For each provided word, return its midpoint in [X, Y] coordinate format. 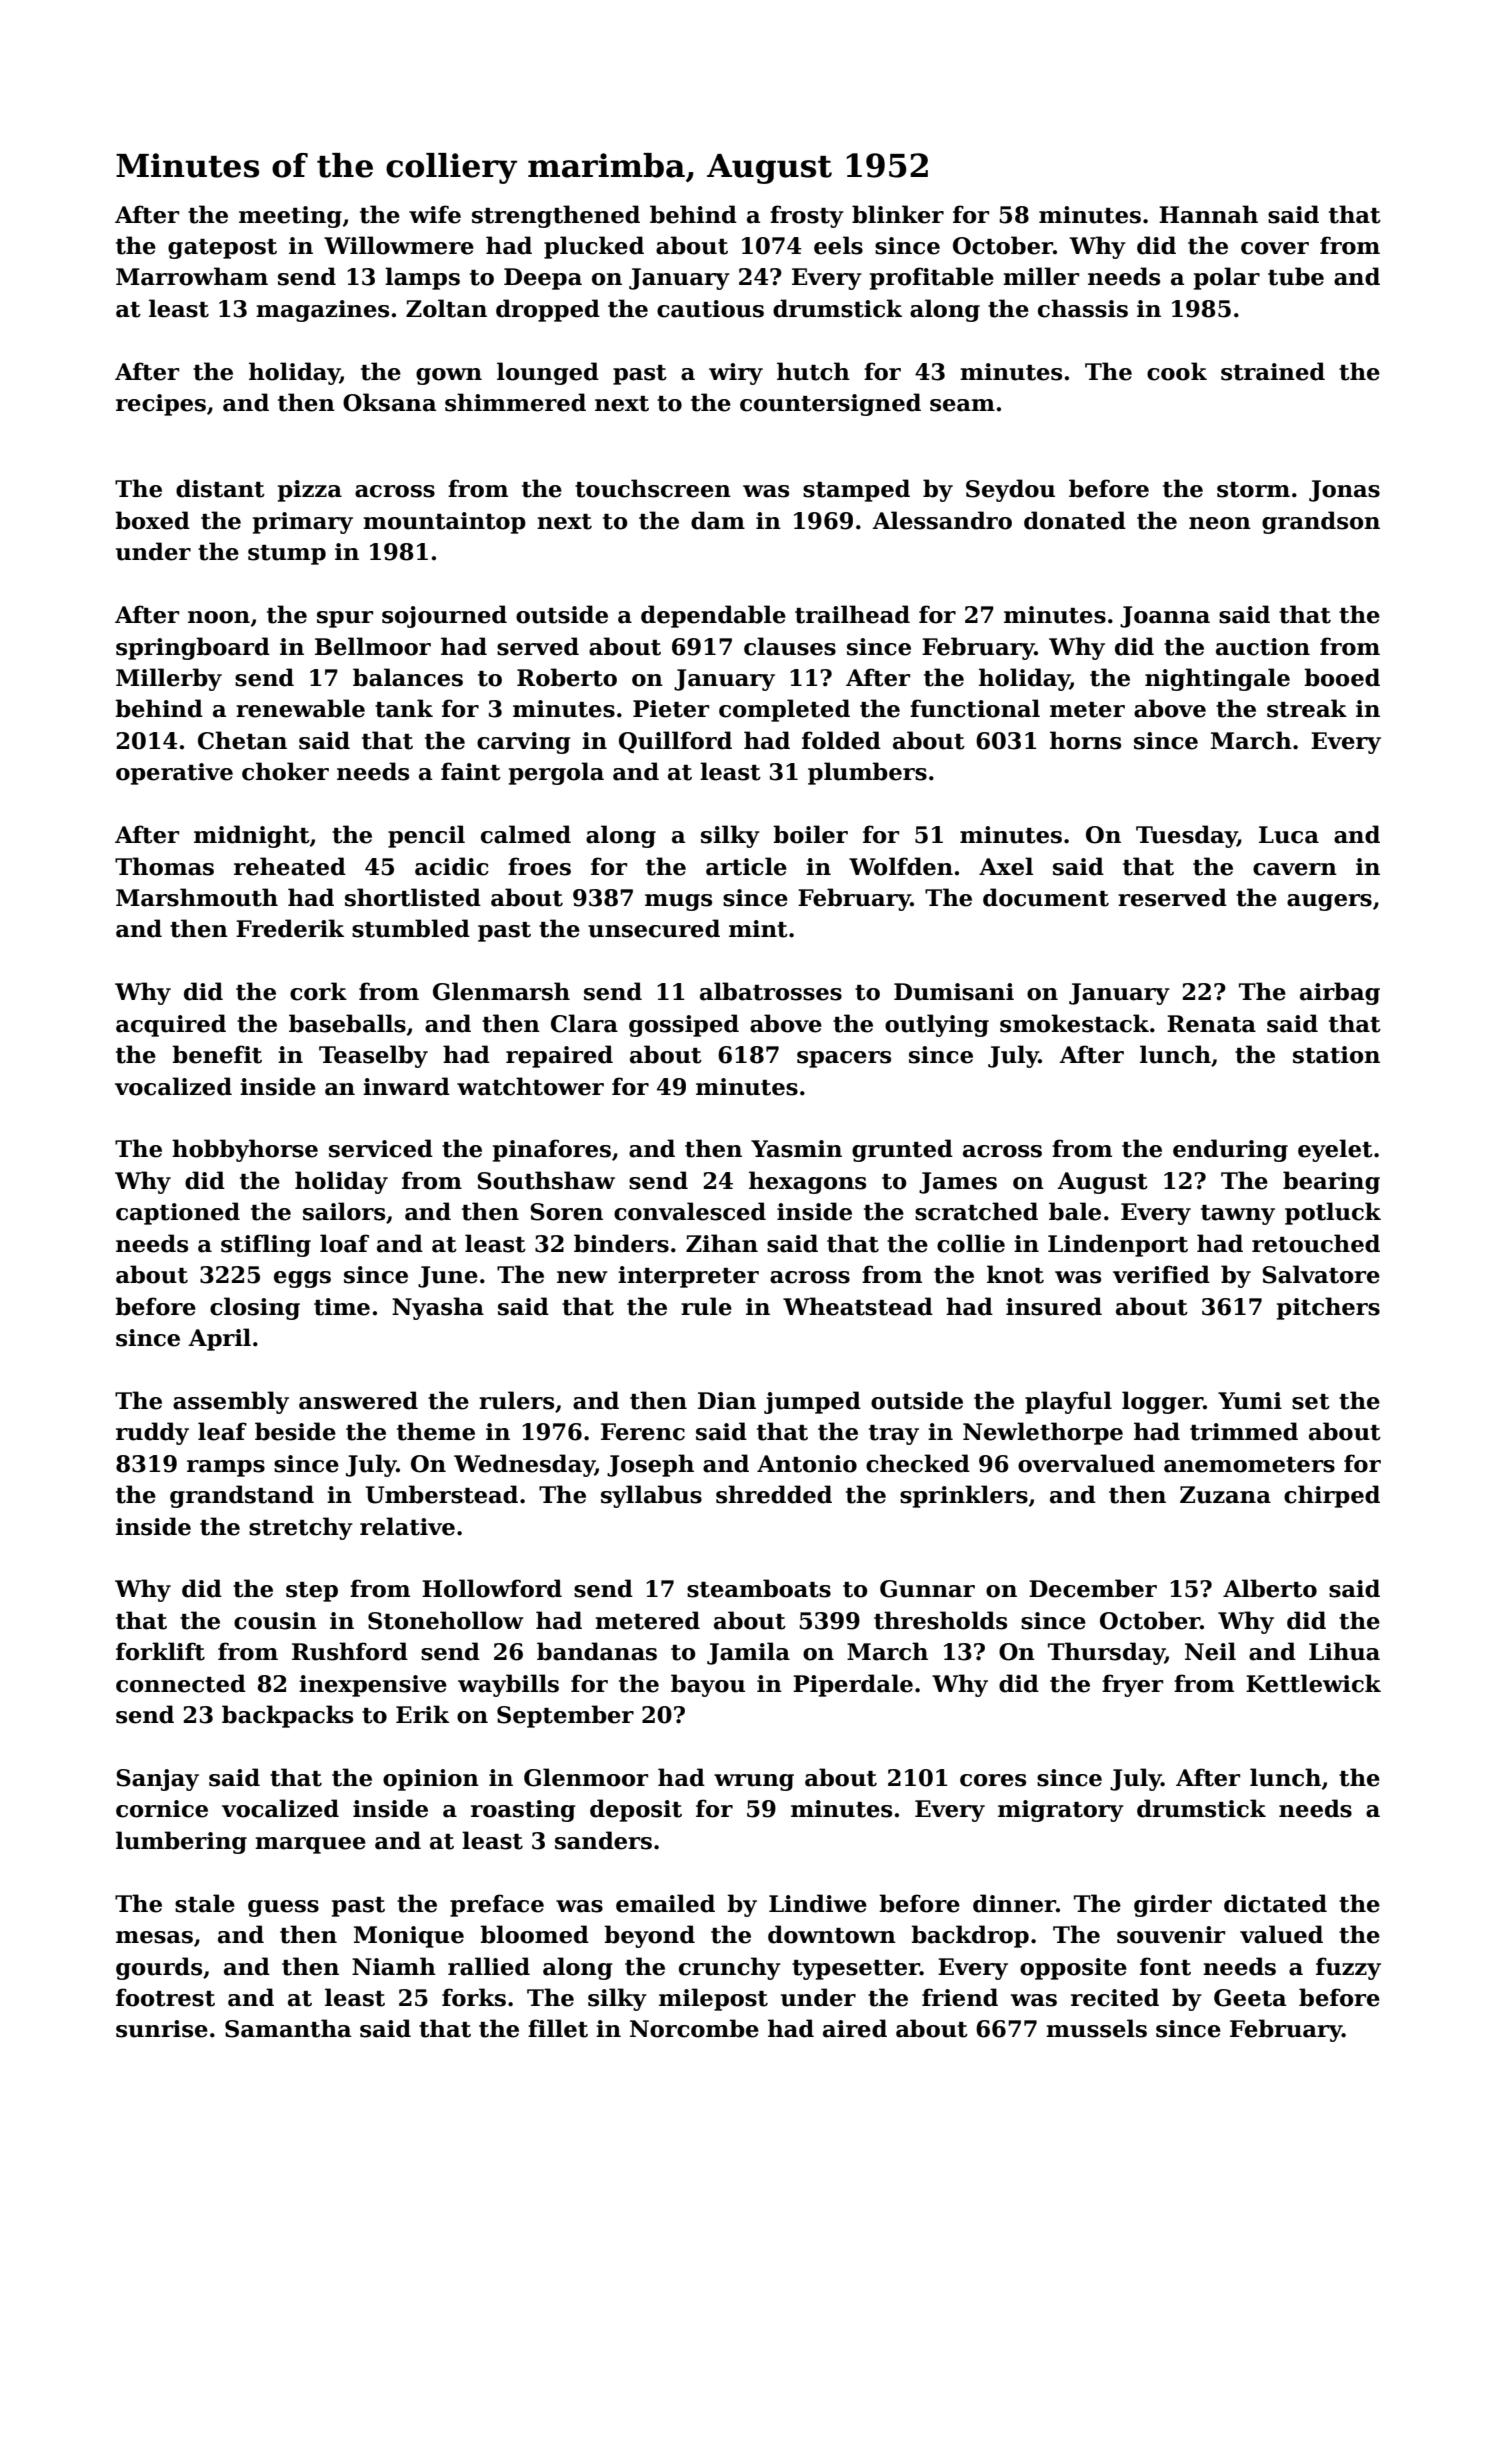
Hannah [1208, 214]
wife [435, 214]
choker [285, 771]
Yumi [1250, 1401]
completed [784, 710]
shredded [774, 1494]
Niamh [394, 1966]
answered [358, 1400]
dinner [1014, 1903]
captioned [178, 1213]
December [1093, 1588]
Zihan [722, 1243]
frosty [807, 216]
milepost [713, 1999]
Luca [1289, 835]
